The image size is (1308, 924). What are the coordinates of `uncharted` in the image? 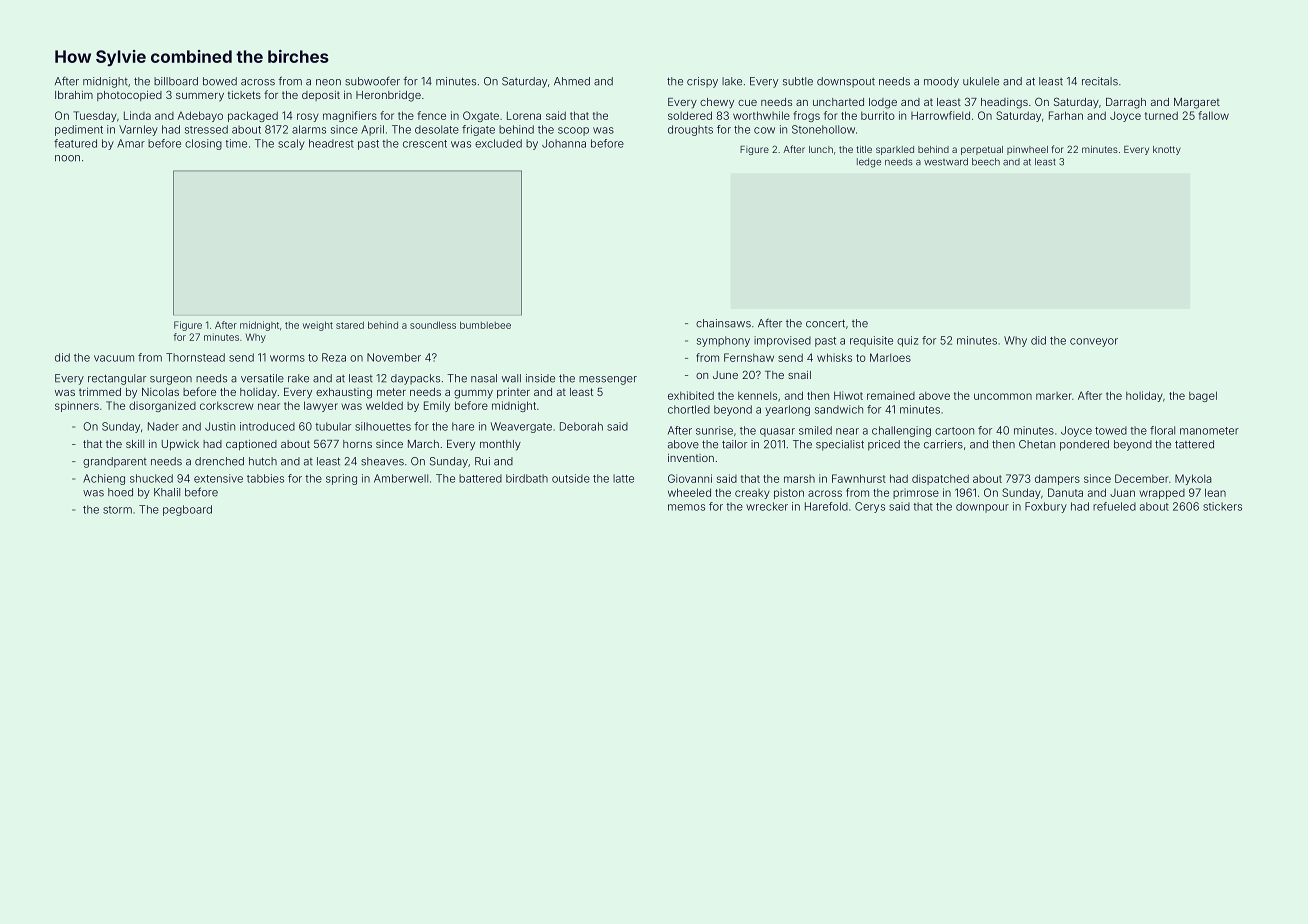 It's located at (838, 102).
